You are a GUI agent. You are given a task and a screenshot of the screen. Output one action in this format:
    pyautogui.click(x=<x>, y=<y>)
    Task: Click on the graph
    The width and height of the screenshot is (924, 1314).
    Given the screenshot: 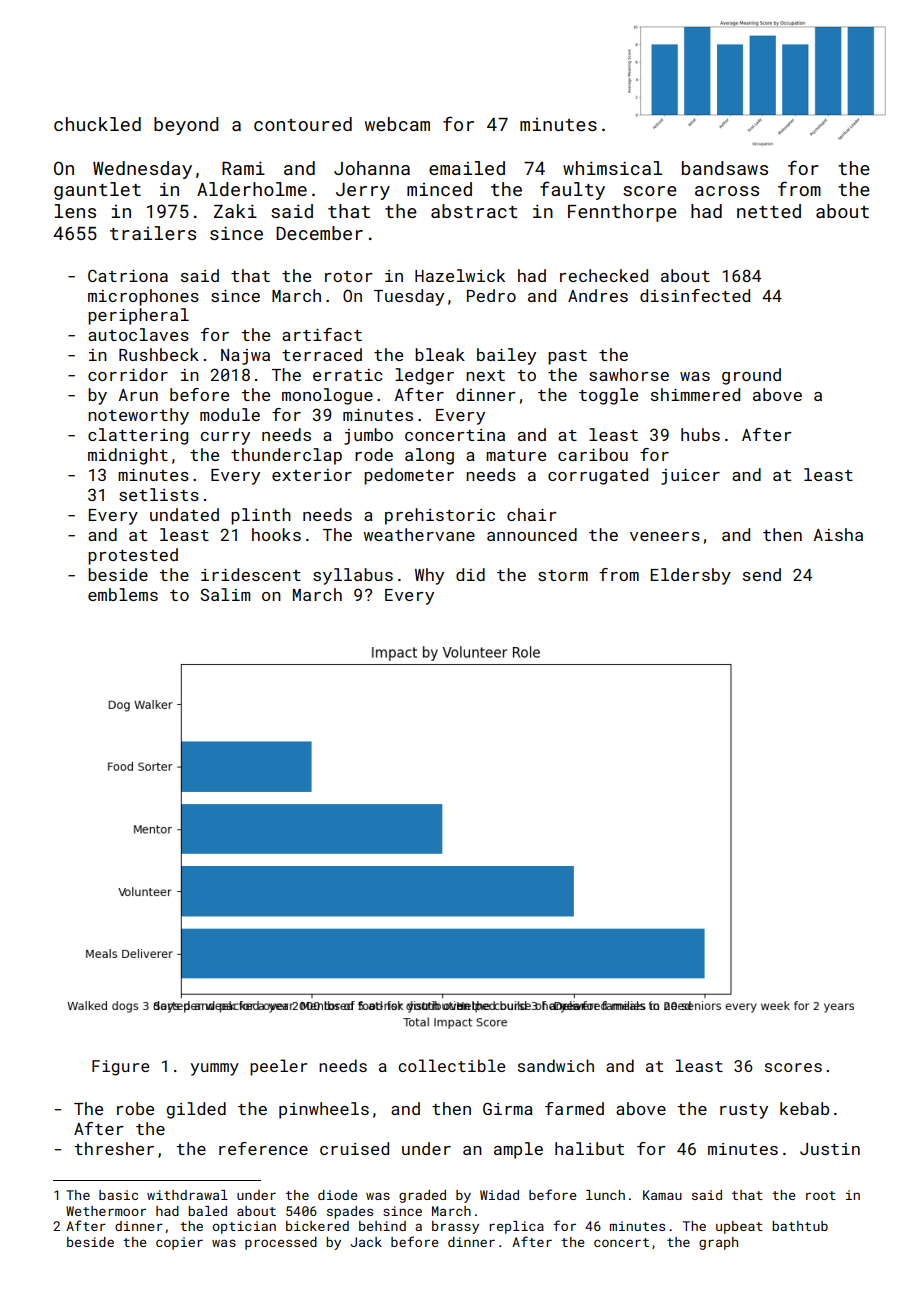 What is the action you would take?
    pyautogui.click(x=718, y=1243)
